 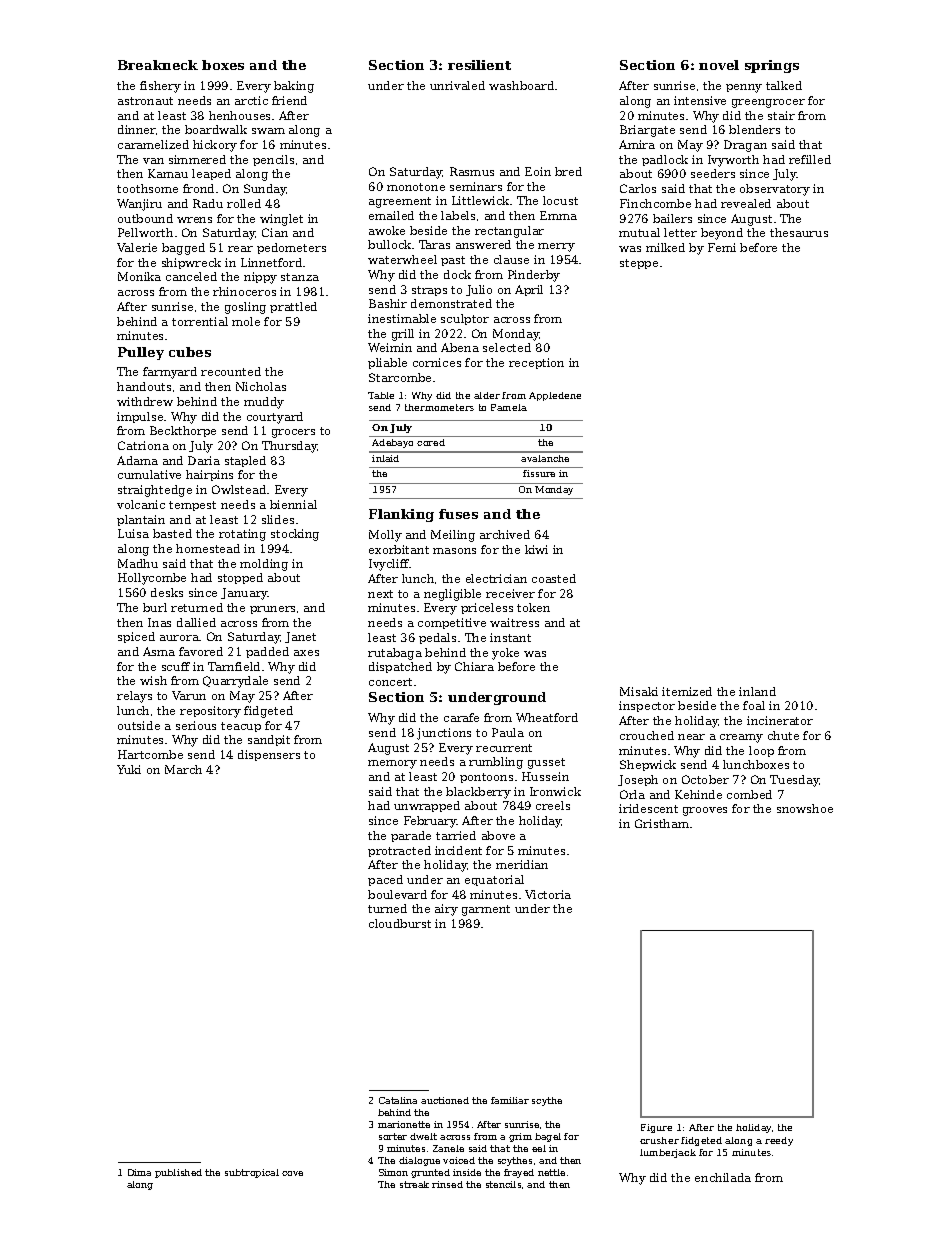 I want to click on cove, so click(x=292, y=1173).
